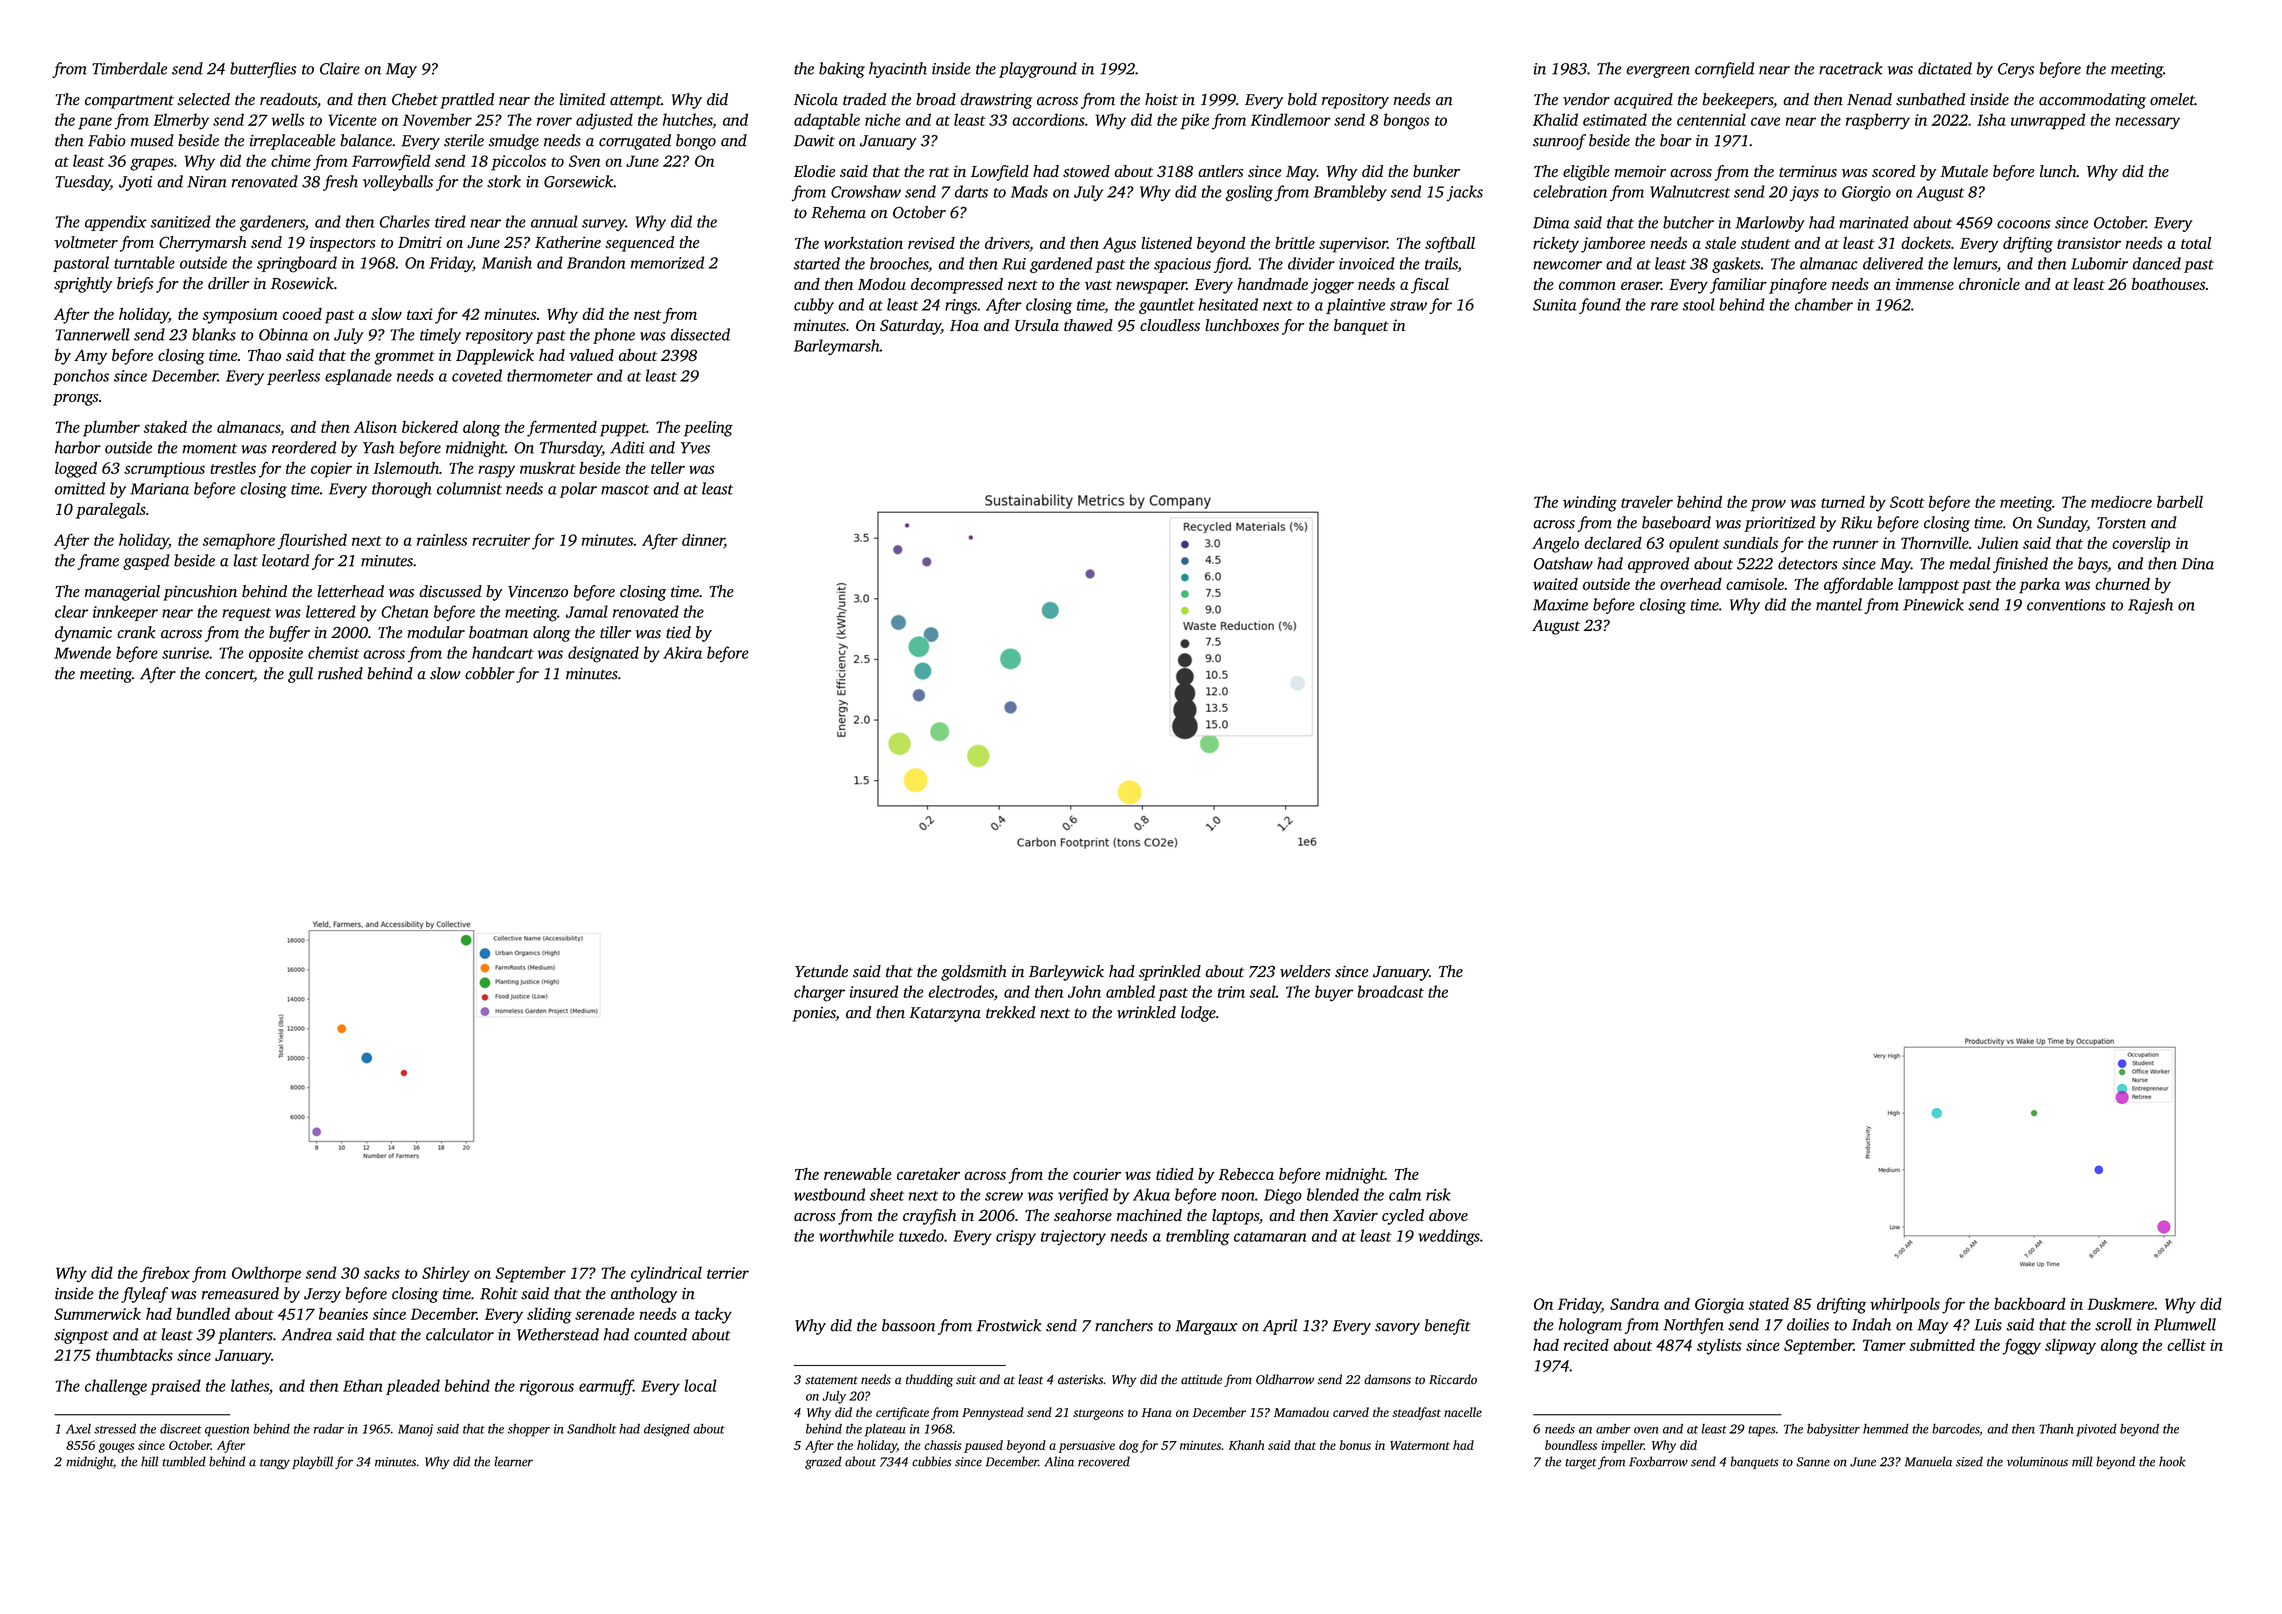  I want to click on radar, so click(329, 1429).
